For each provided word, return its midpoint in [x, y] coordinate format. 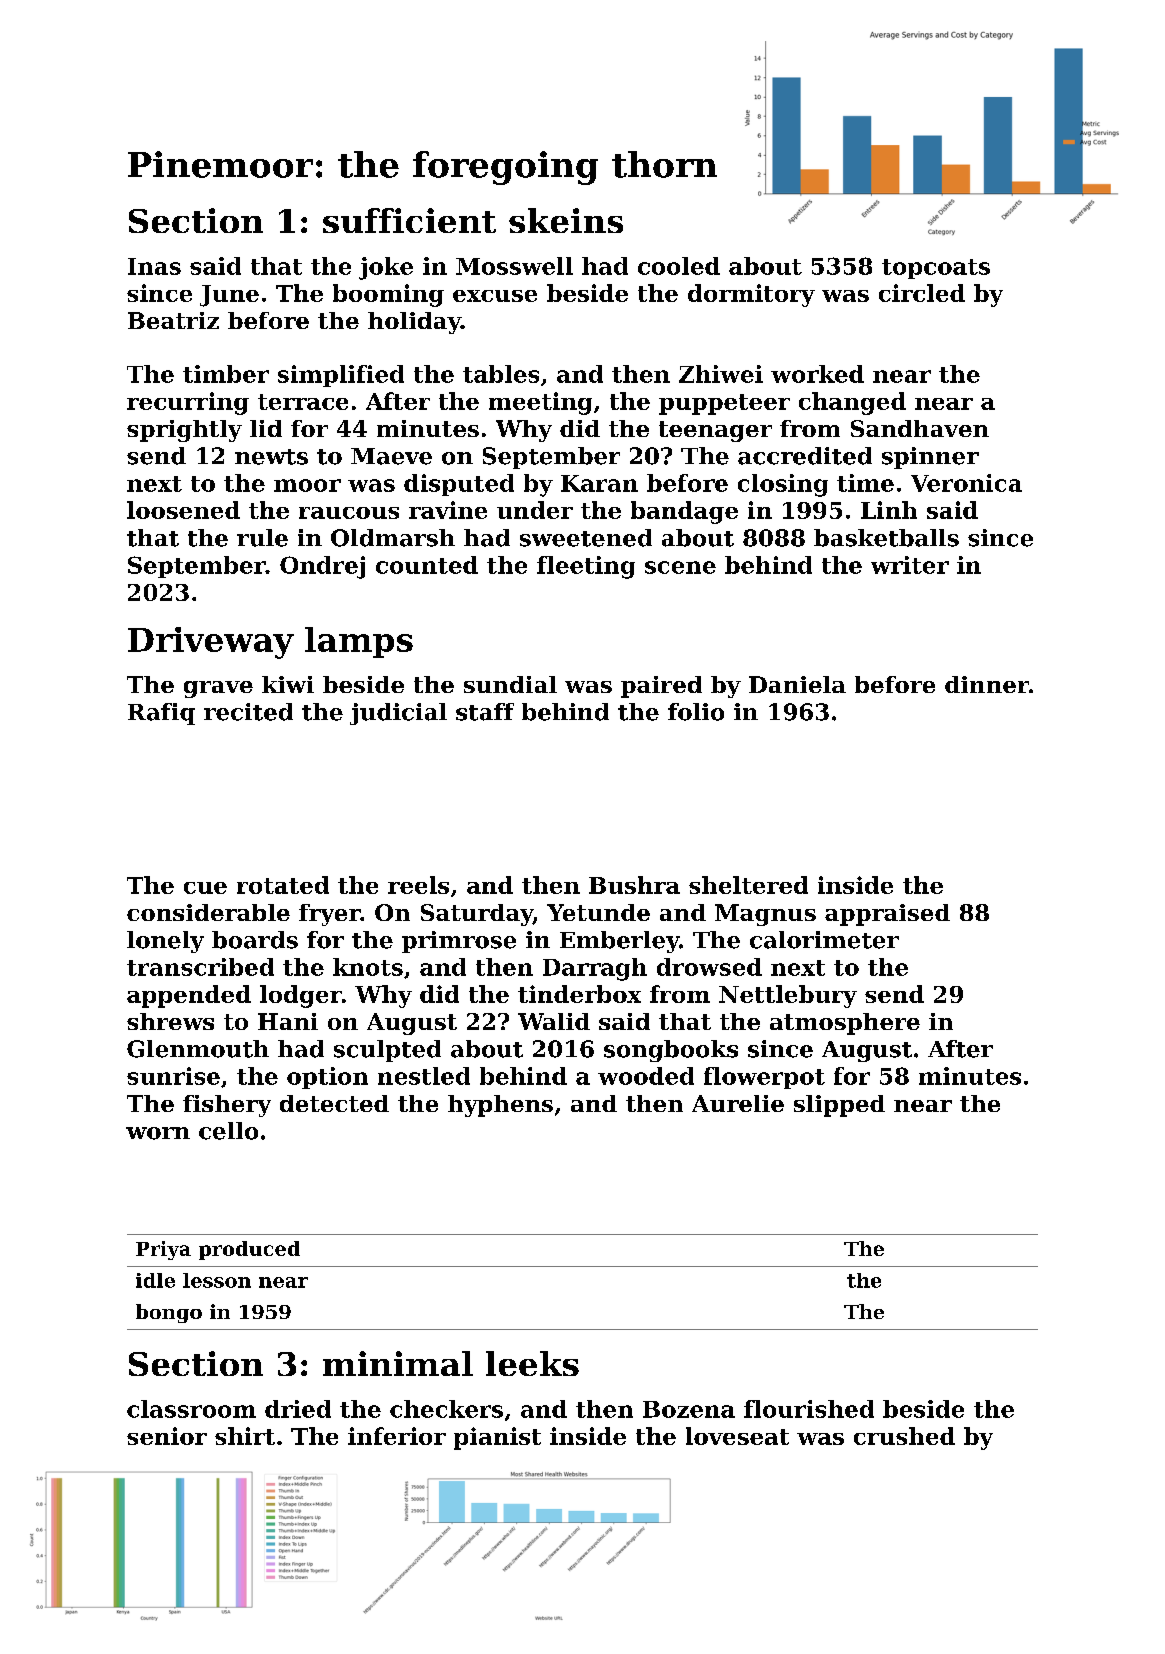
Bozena [689, 1409]
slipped [839, 1106]
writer [910, 565]
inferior [397, 1436]
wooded [646, 1076]
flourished [809, 1409]
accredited [805, 456]
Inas [154, 266]
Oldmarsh [393, 538]
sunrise [173, 1076]
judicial [398, 714]
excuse [495, 296]
